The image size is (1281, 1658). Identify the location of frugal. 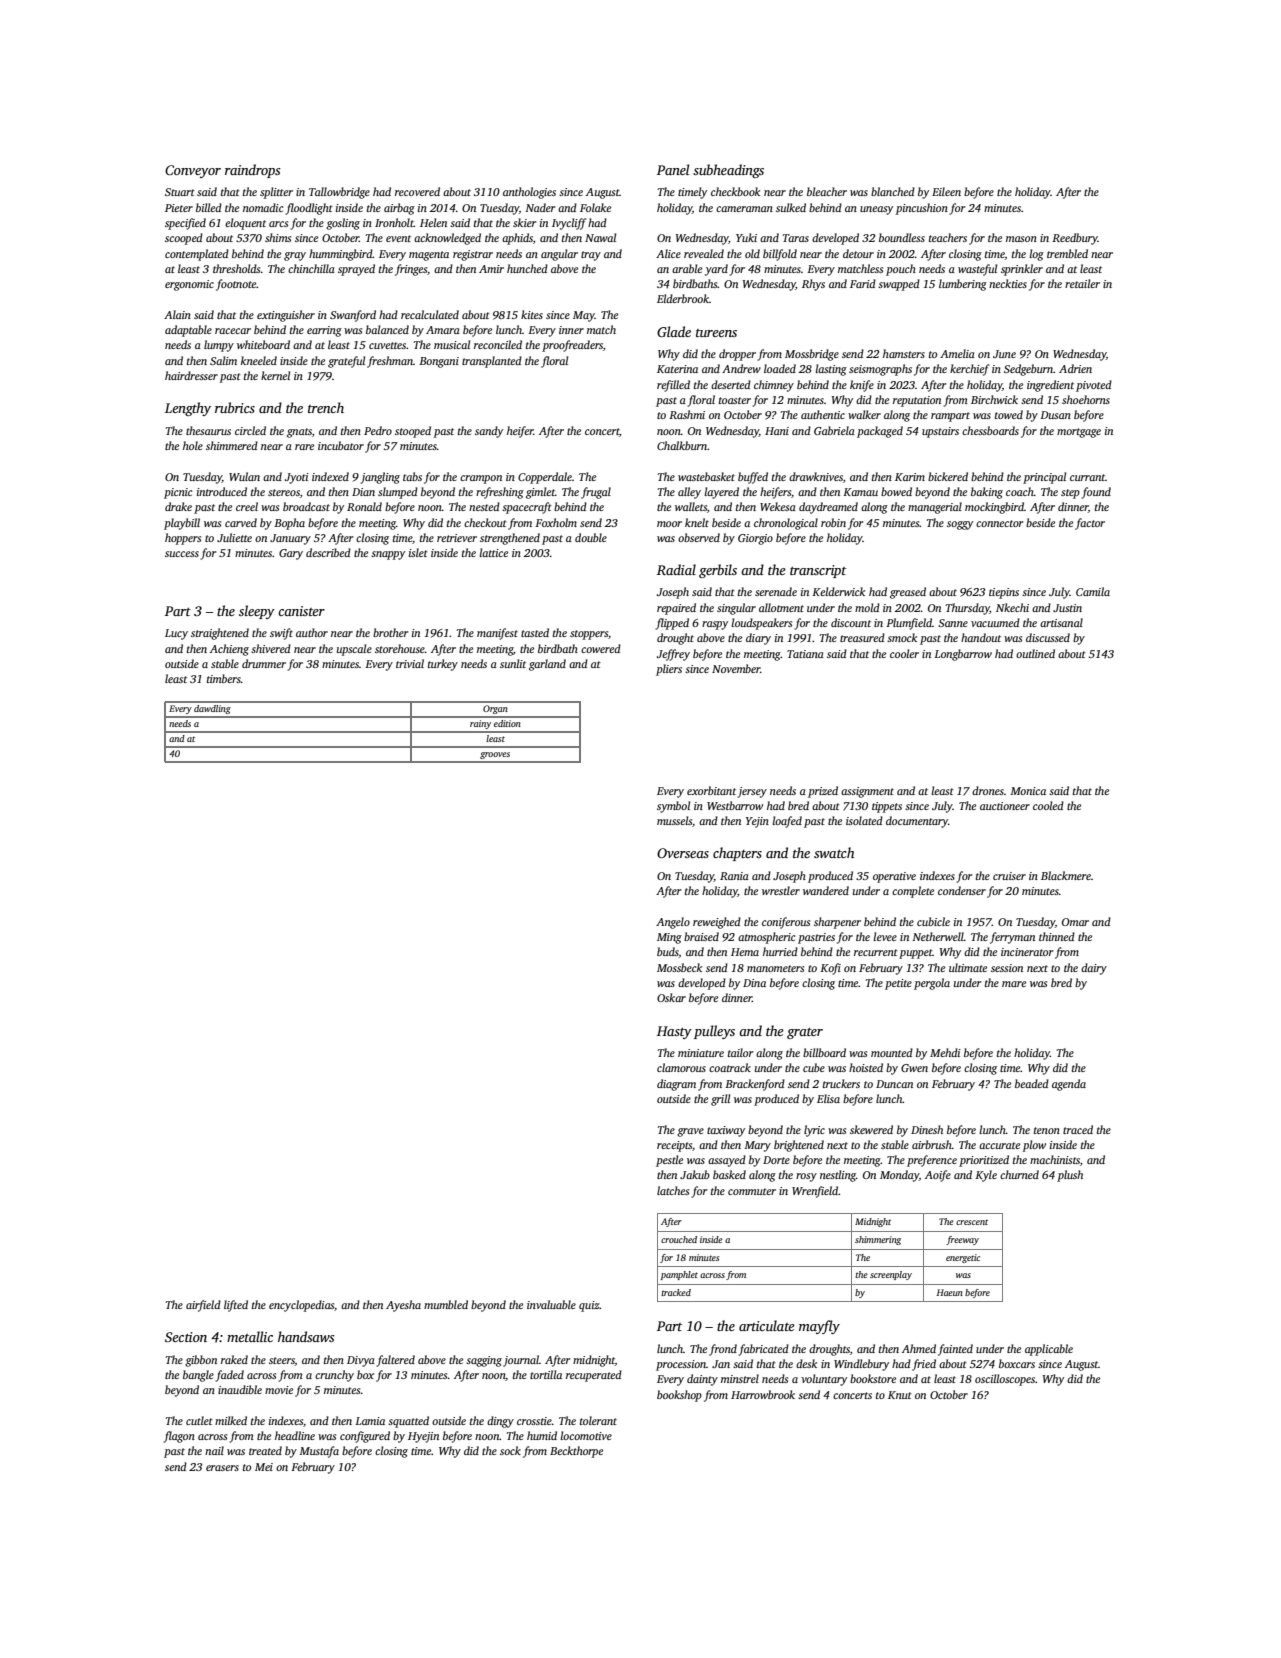
(596, 493).
